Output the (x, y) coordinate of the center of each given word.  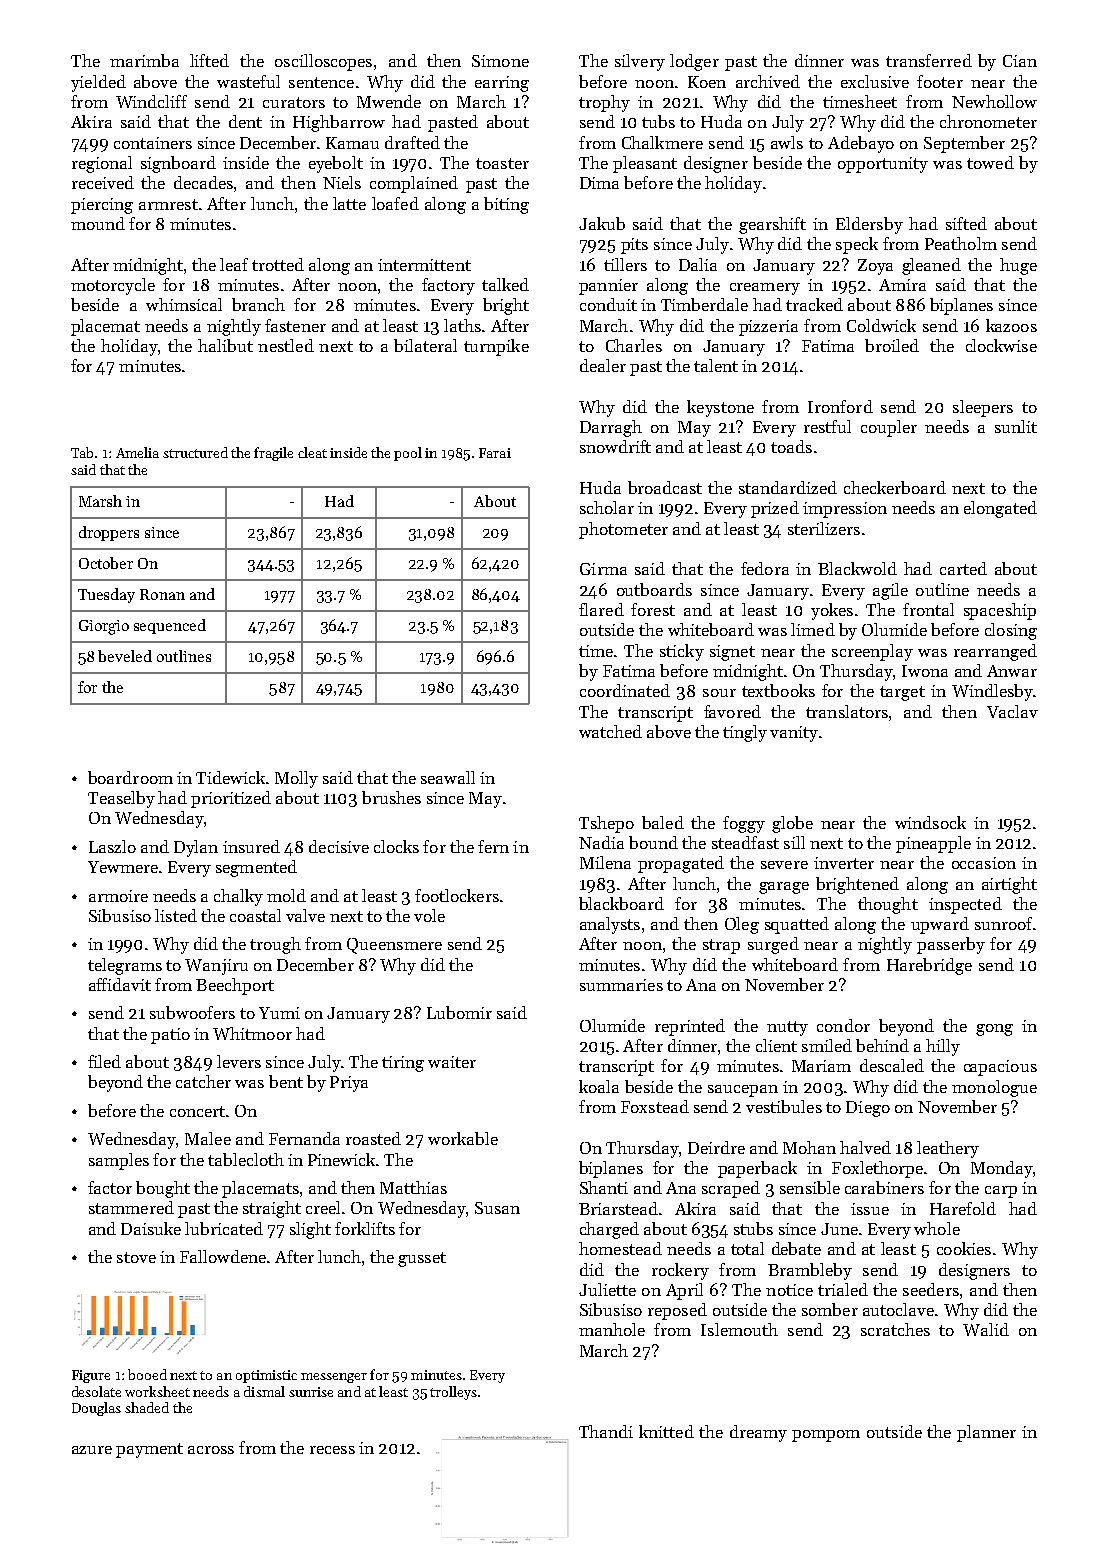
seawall (448, 777)
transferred (929, 60)
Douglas (96, 1409)
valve (305, 915)
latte (349, 203)
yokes (832, 611)
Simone (500, 61)
